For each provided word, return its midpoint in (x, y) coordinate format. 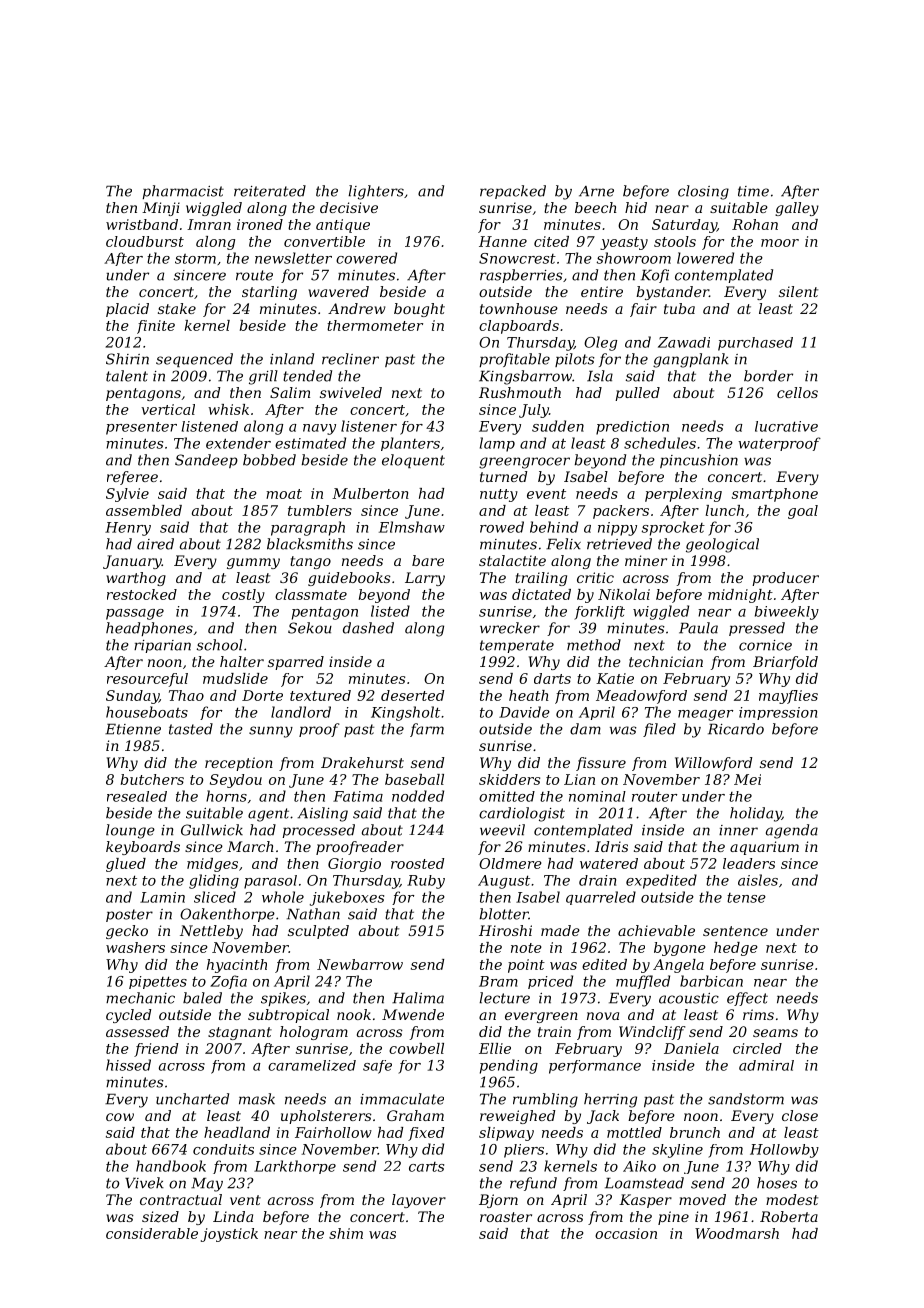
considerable (152, 1233)
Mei (747, 779)
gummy (253, 563)
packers (621, 512)
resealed (137, 796)
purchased (755, 344)
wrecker (510, 628)
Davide (524, 712)
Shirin (127, 359)
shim (346, 1233)
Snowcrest (517, 258)
